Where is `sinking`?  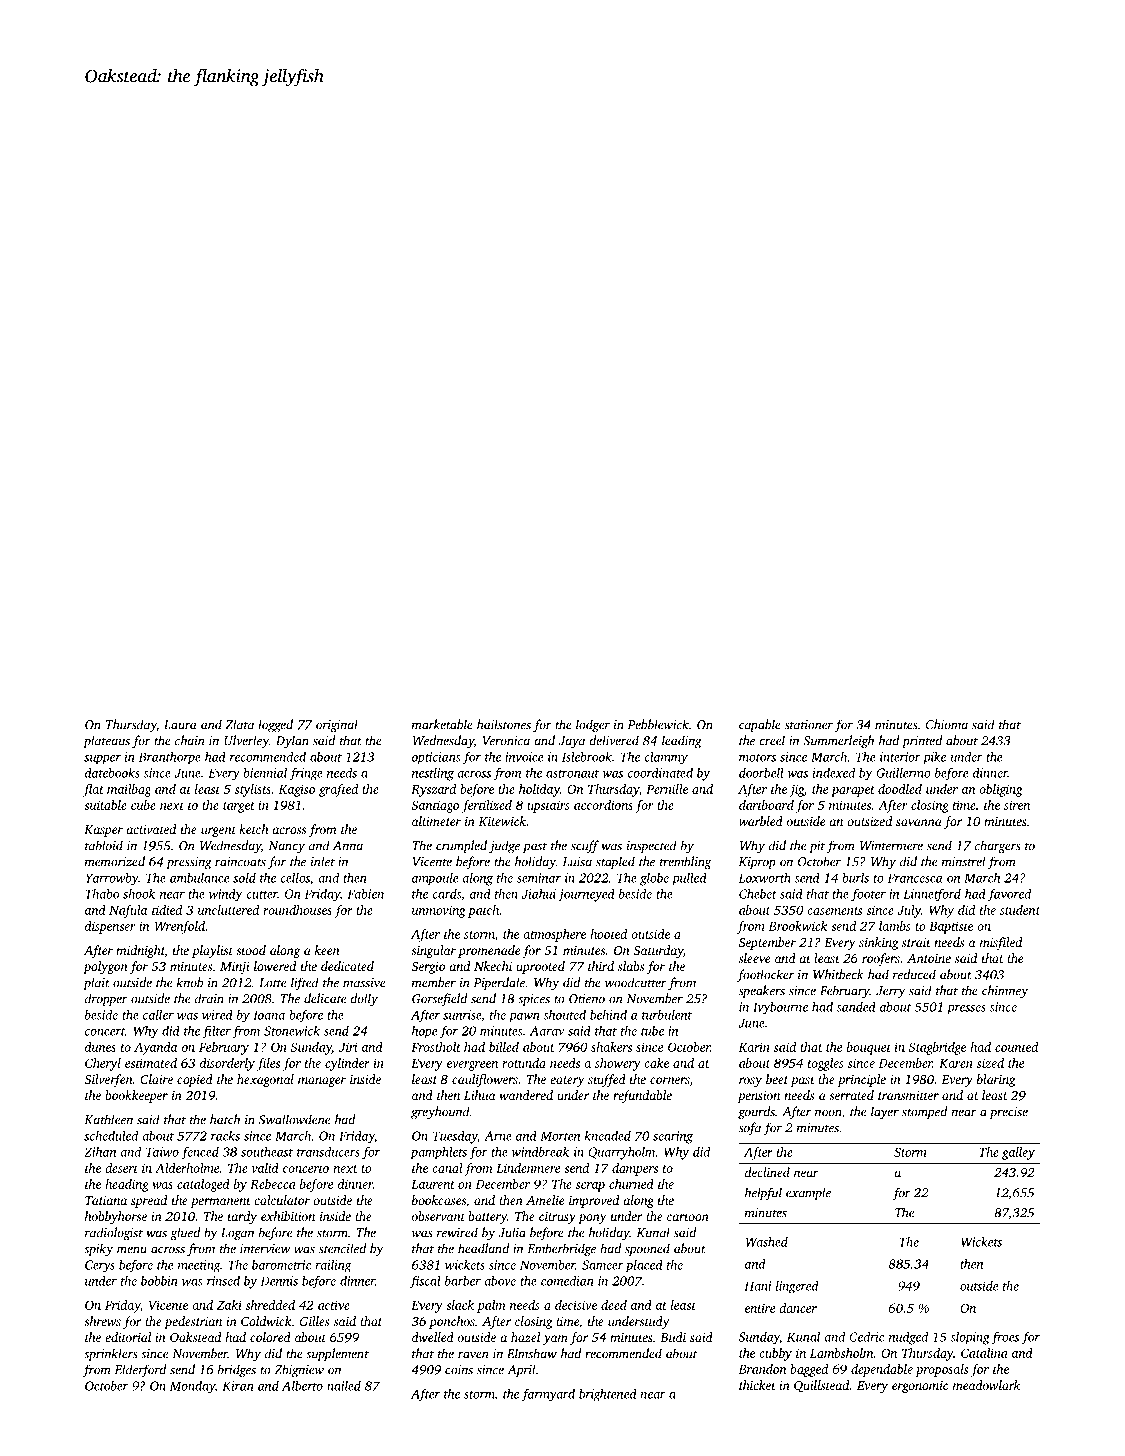 sinking is located at coordinates (879, 943).
